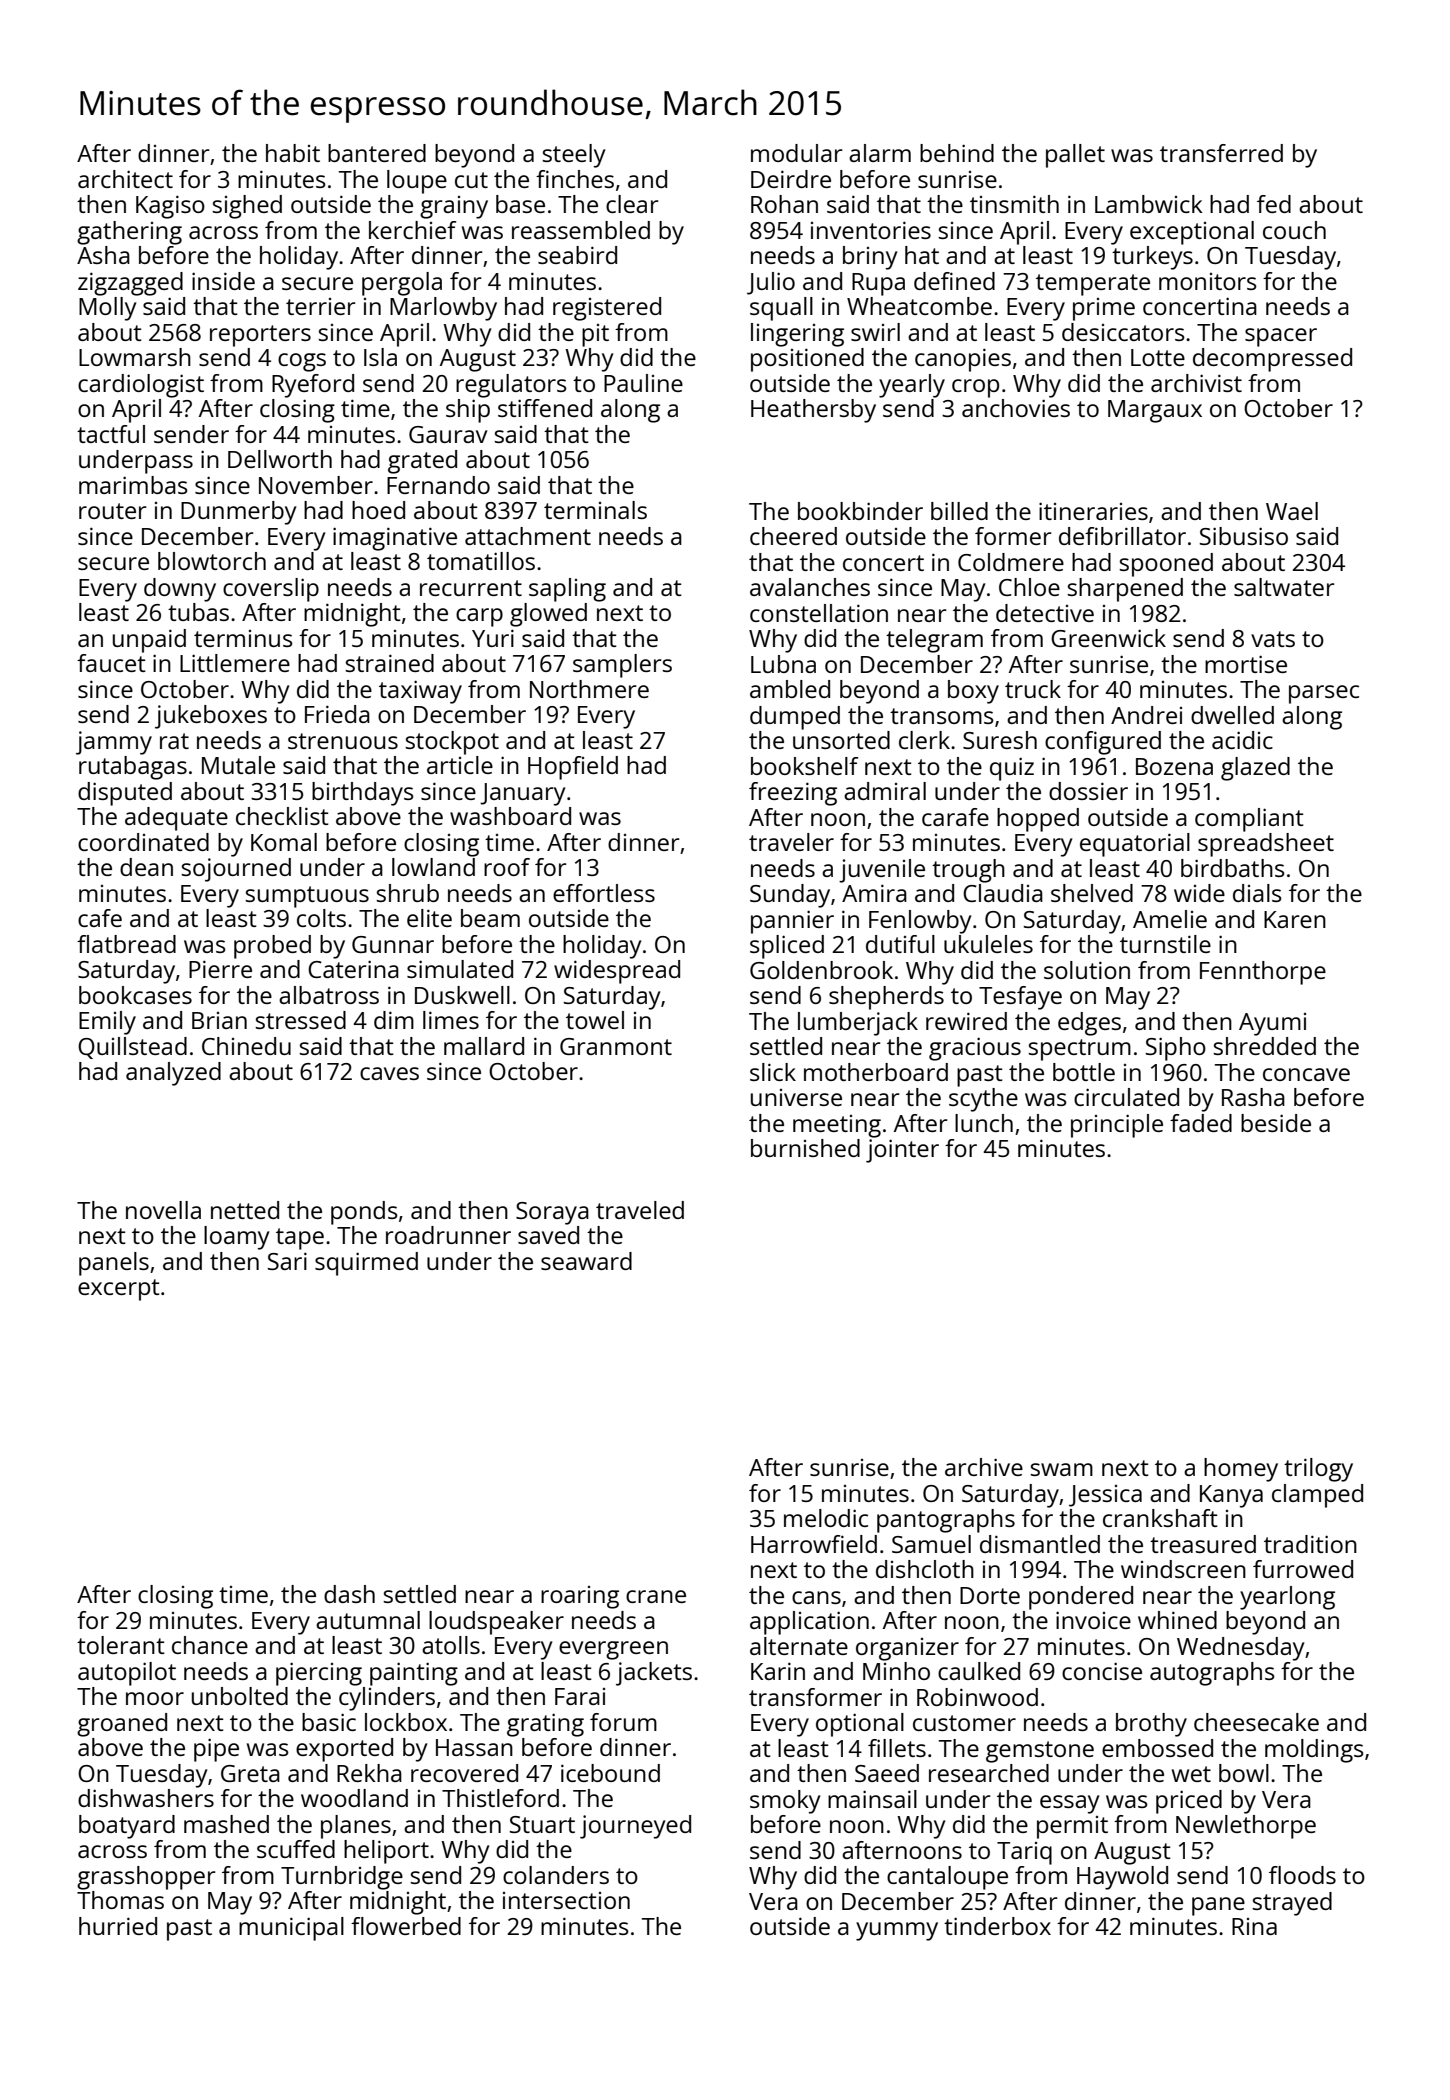  What do you see at coordinates (595, 335) in the screenshot?
I see `pit` at bounding box center [595, 335].
